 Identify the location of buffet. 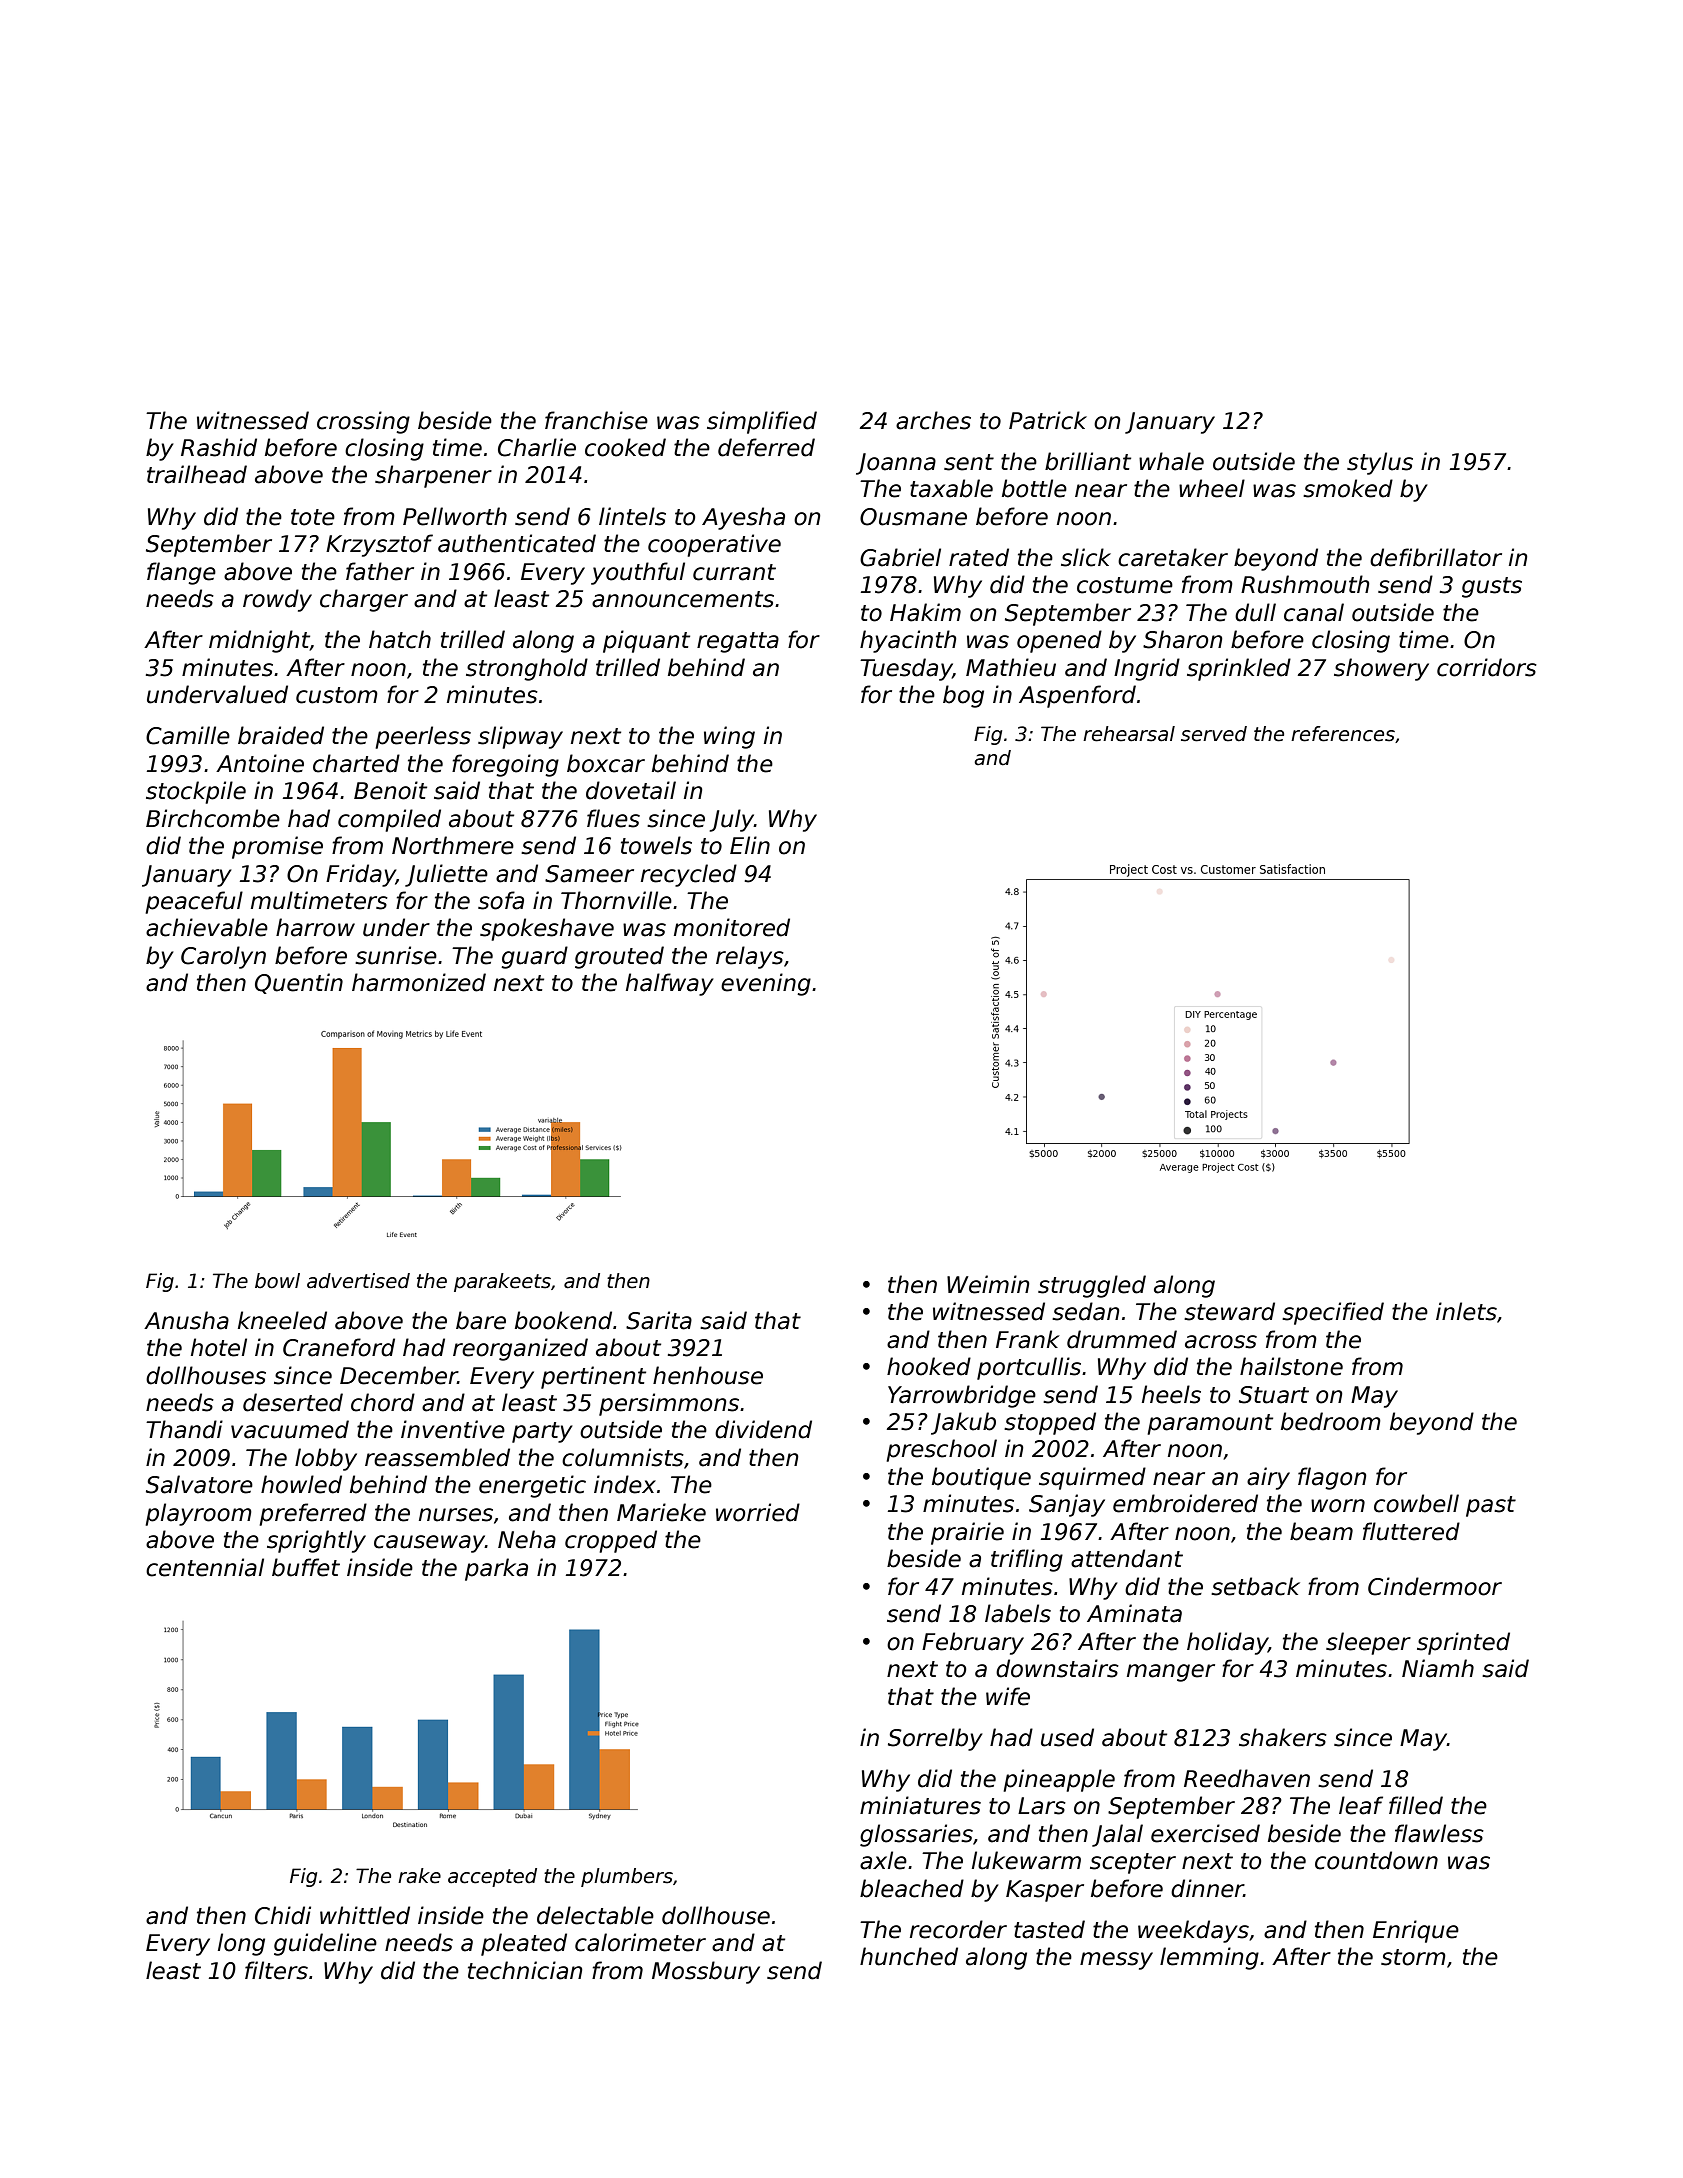
(306, 1567).
